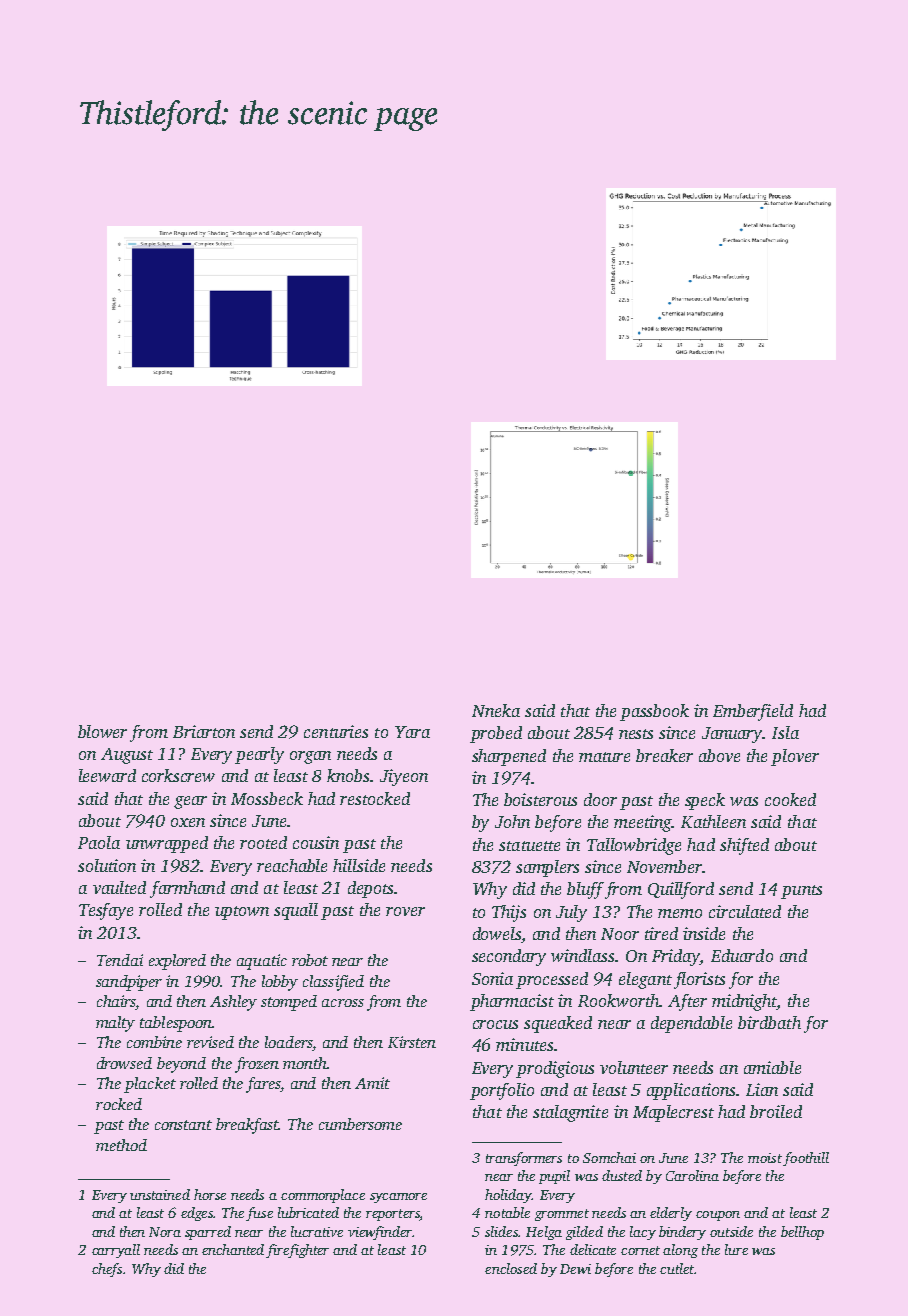 The image size is (908, 1316). What do you see at coordinates (204, 731) in the image?
I see `Briarton` at bounding box center [204, 731].
